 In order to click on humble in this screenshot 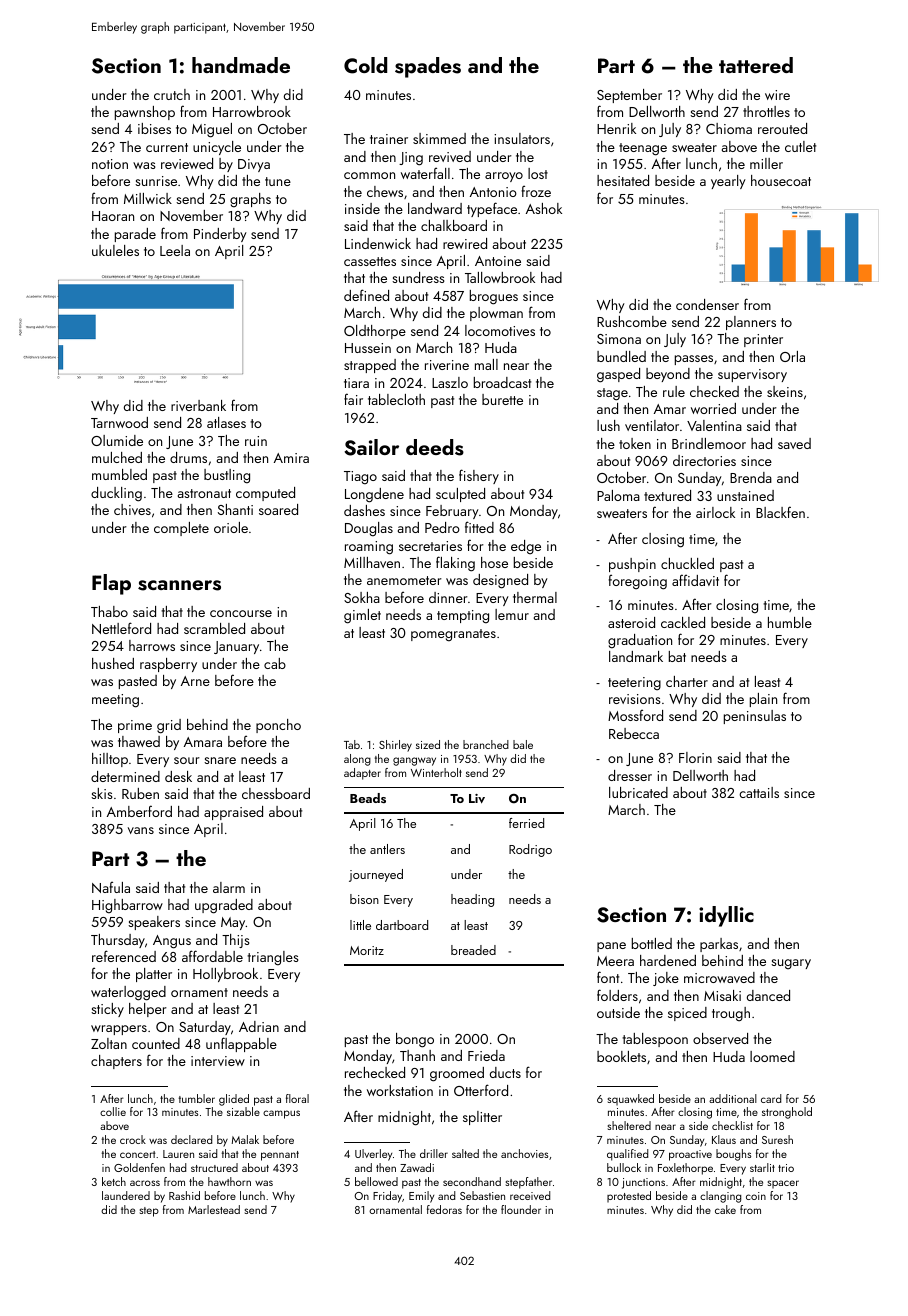, I will do `click(790, 622)`.
